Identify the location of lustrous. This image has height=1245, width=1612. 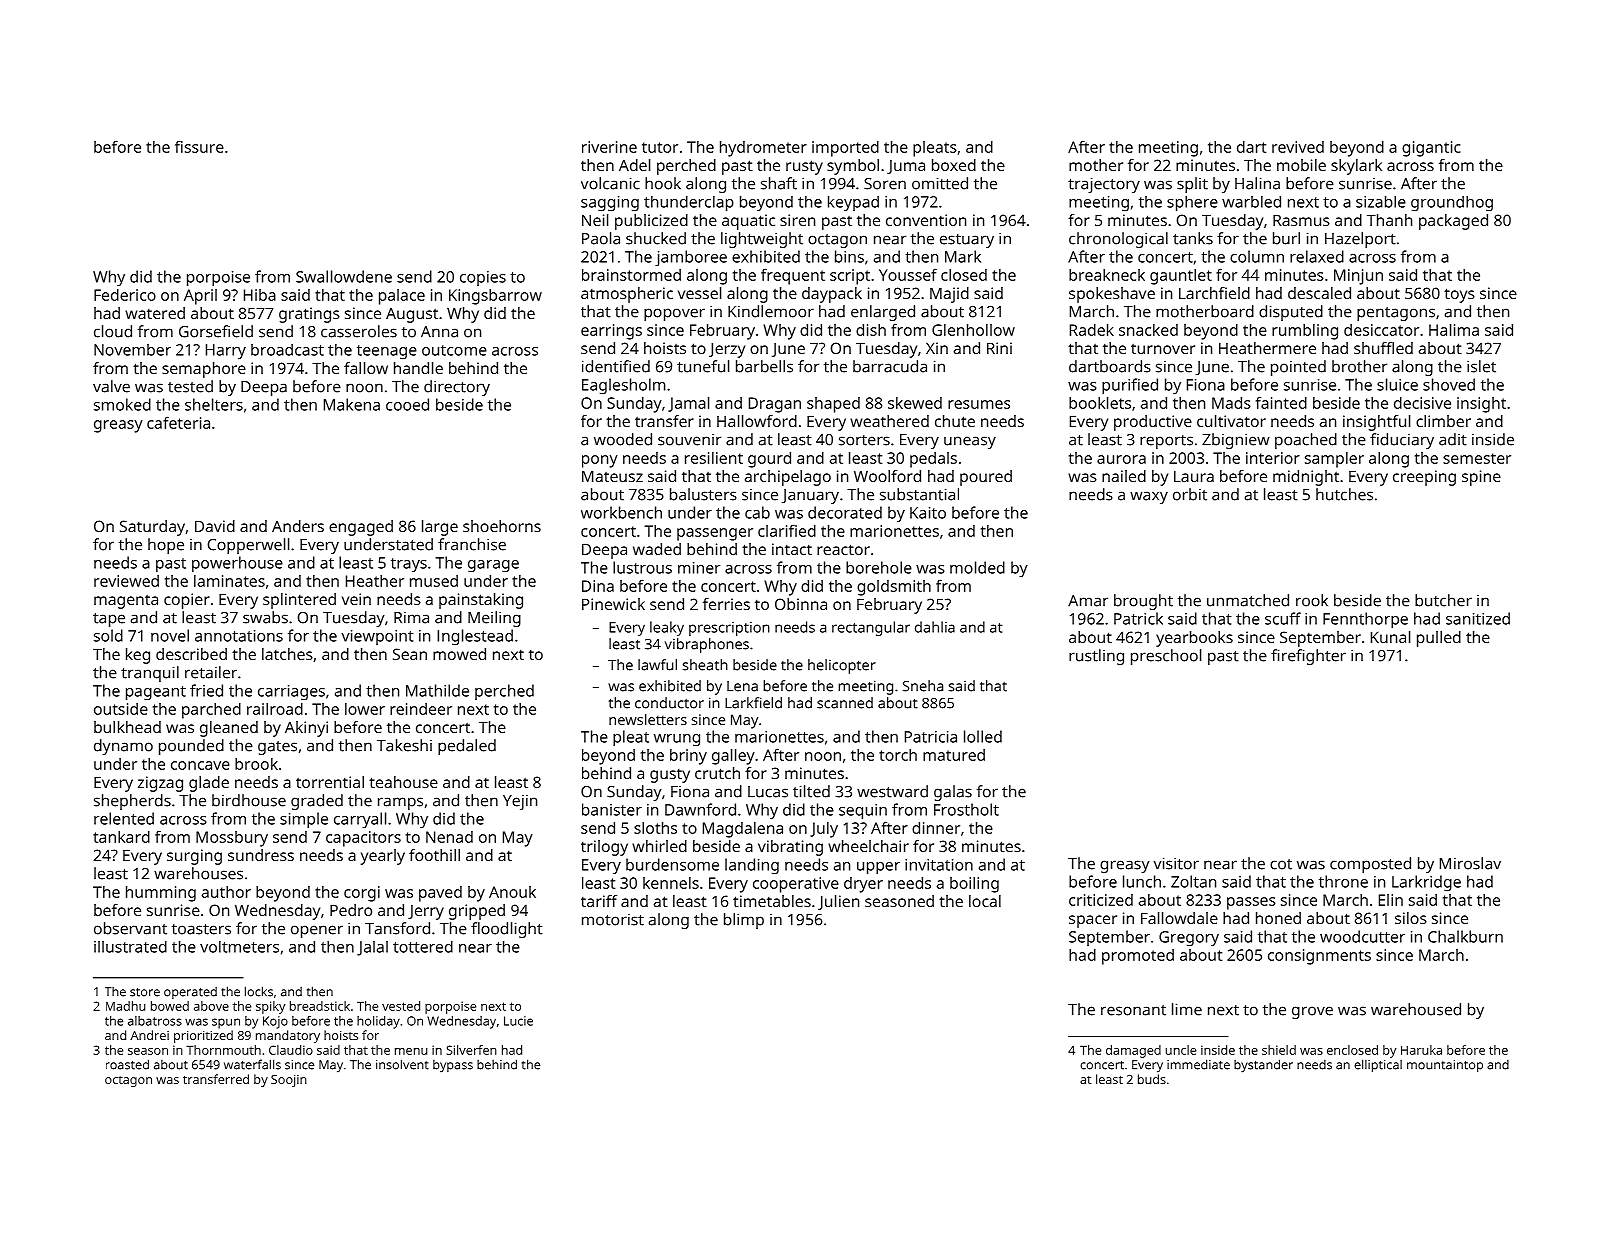
(642, 567).
